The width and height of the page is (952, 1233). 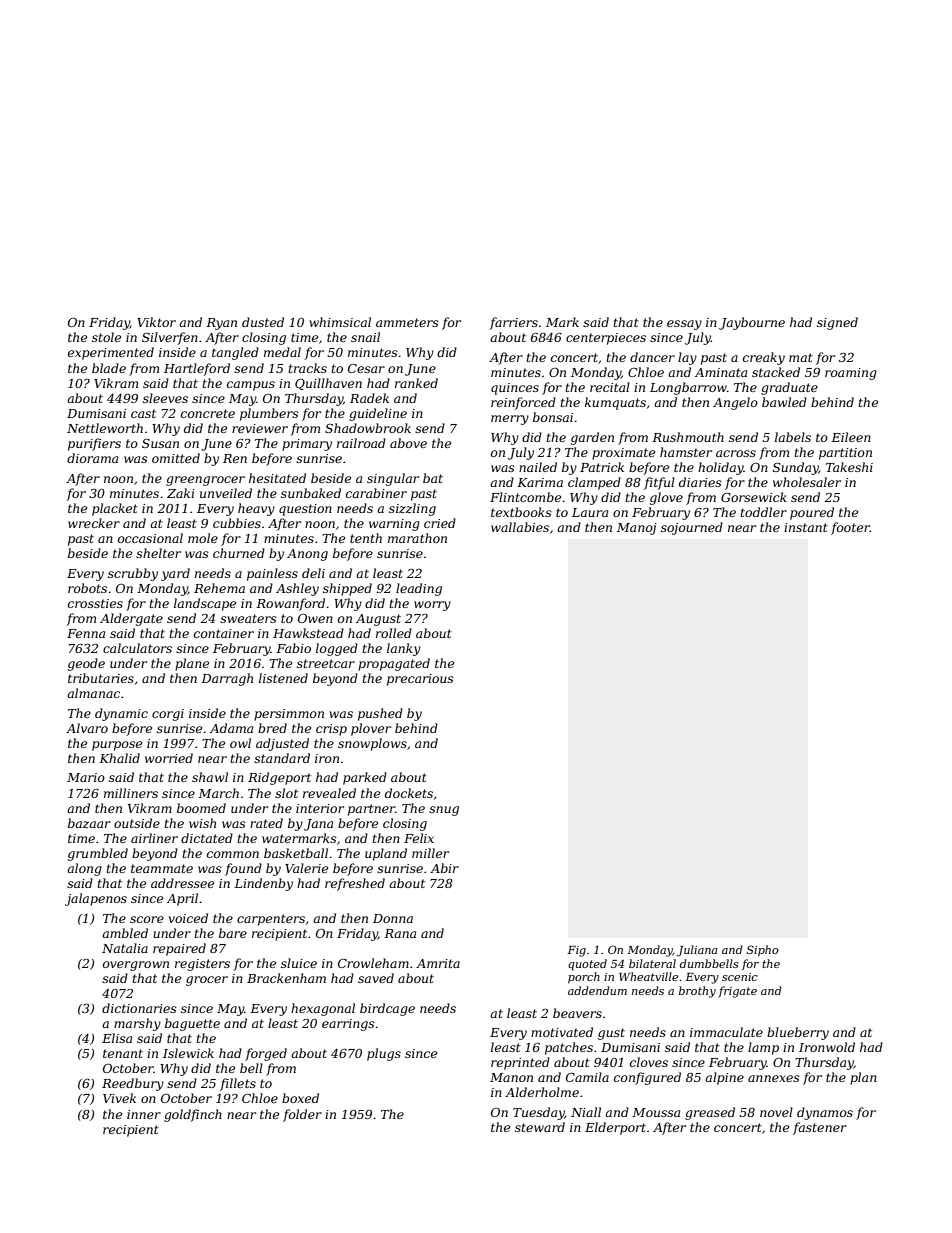 I want to click on goldfinch, so click(x=193, y=1115).
